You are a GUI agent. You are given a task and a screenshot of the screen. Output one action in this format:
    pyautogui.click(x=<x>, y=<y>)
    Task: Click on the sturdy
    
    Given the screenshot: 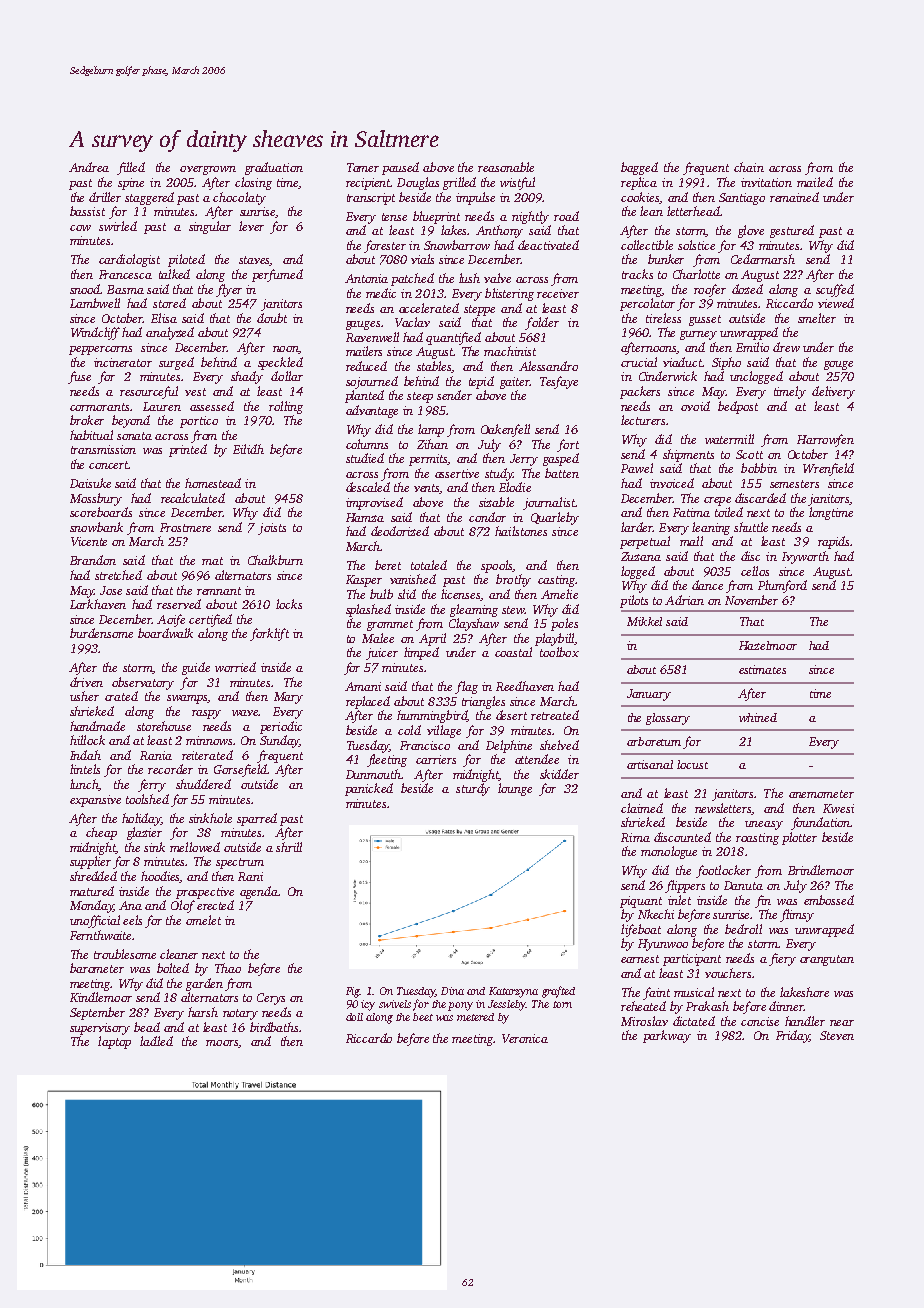 What is the action you would take?
    pyautogui.click(x=473, y=789)
